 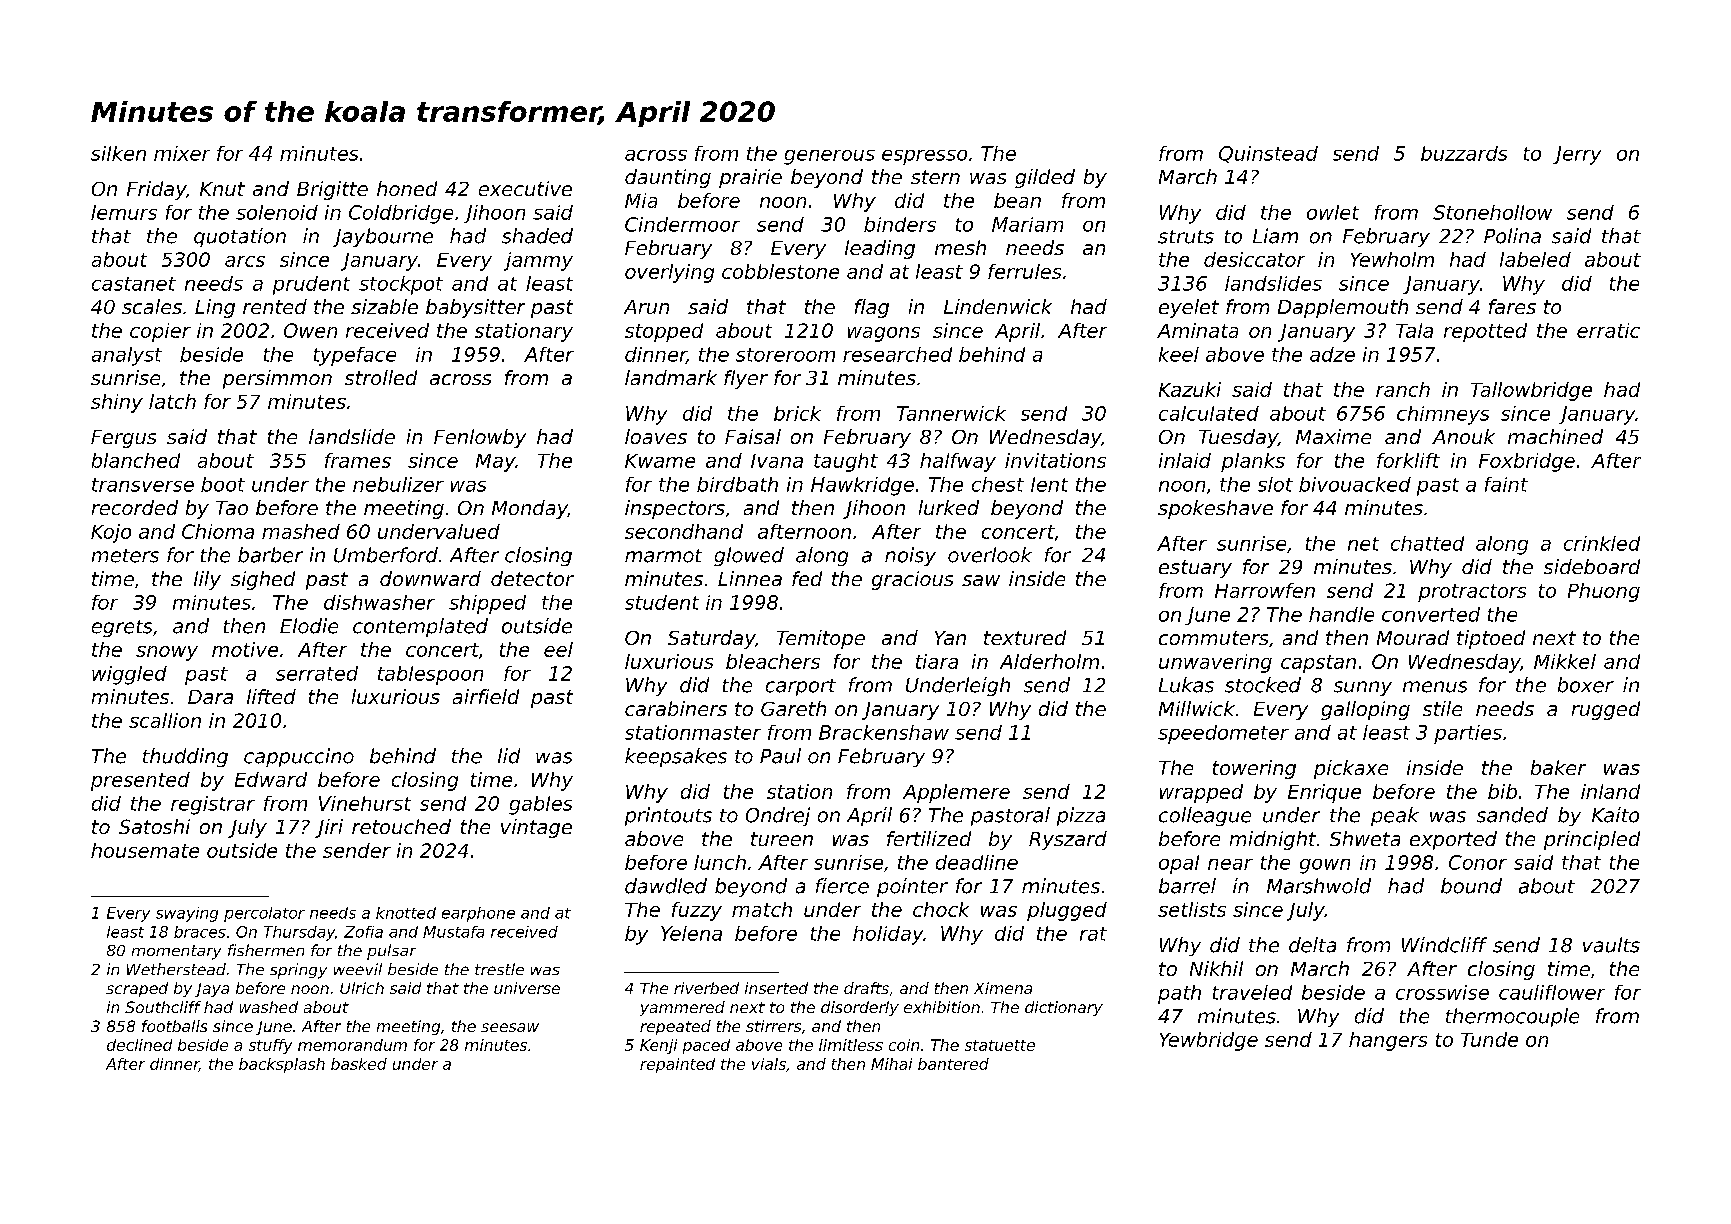 I want to click on vaults, so click(x=1611, y=945).
